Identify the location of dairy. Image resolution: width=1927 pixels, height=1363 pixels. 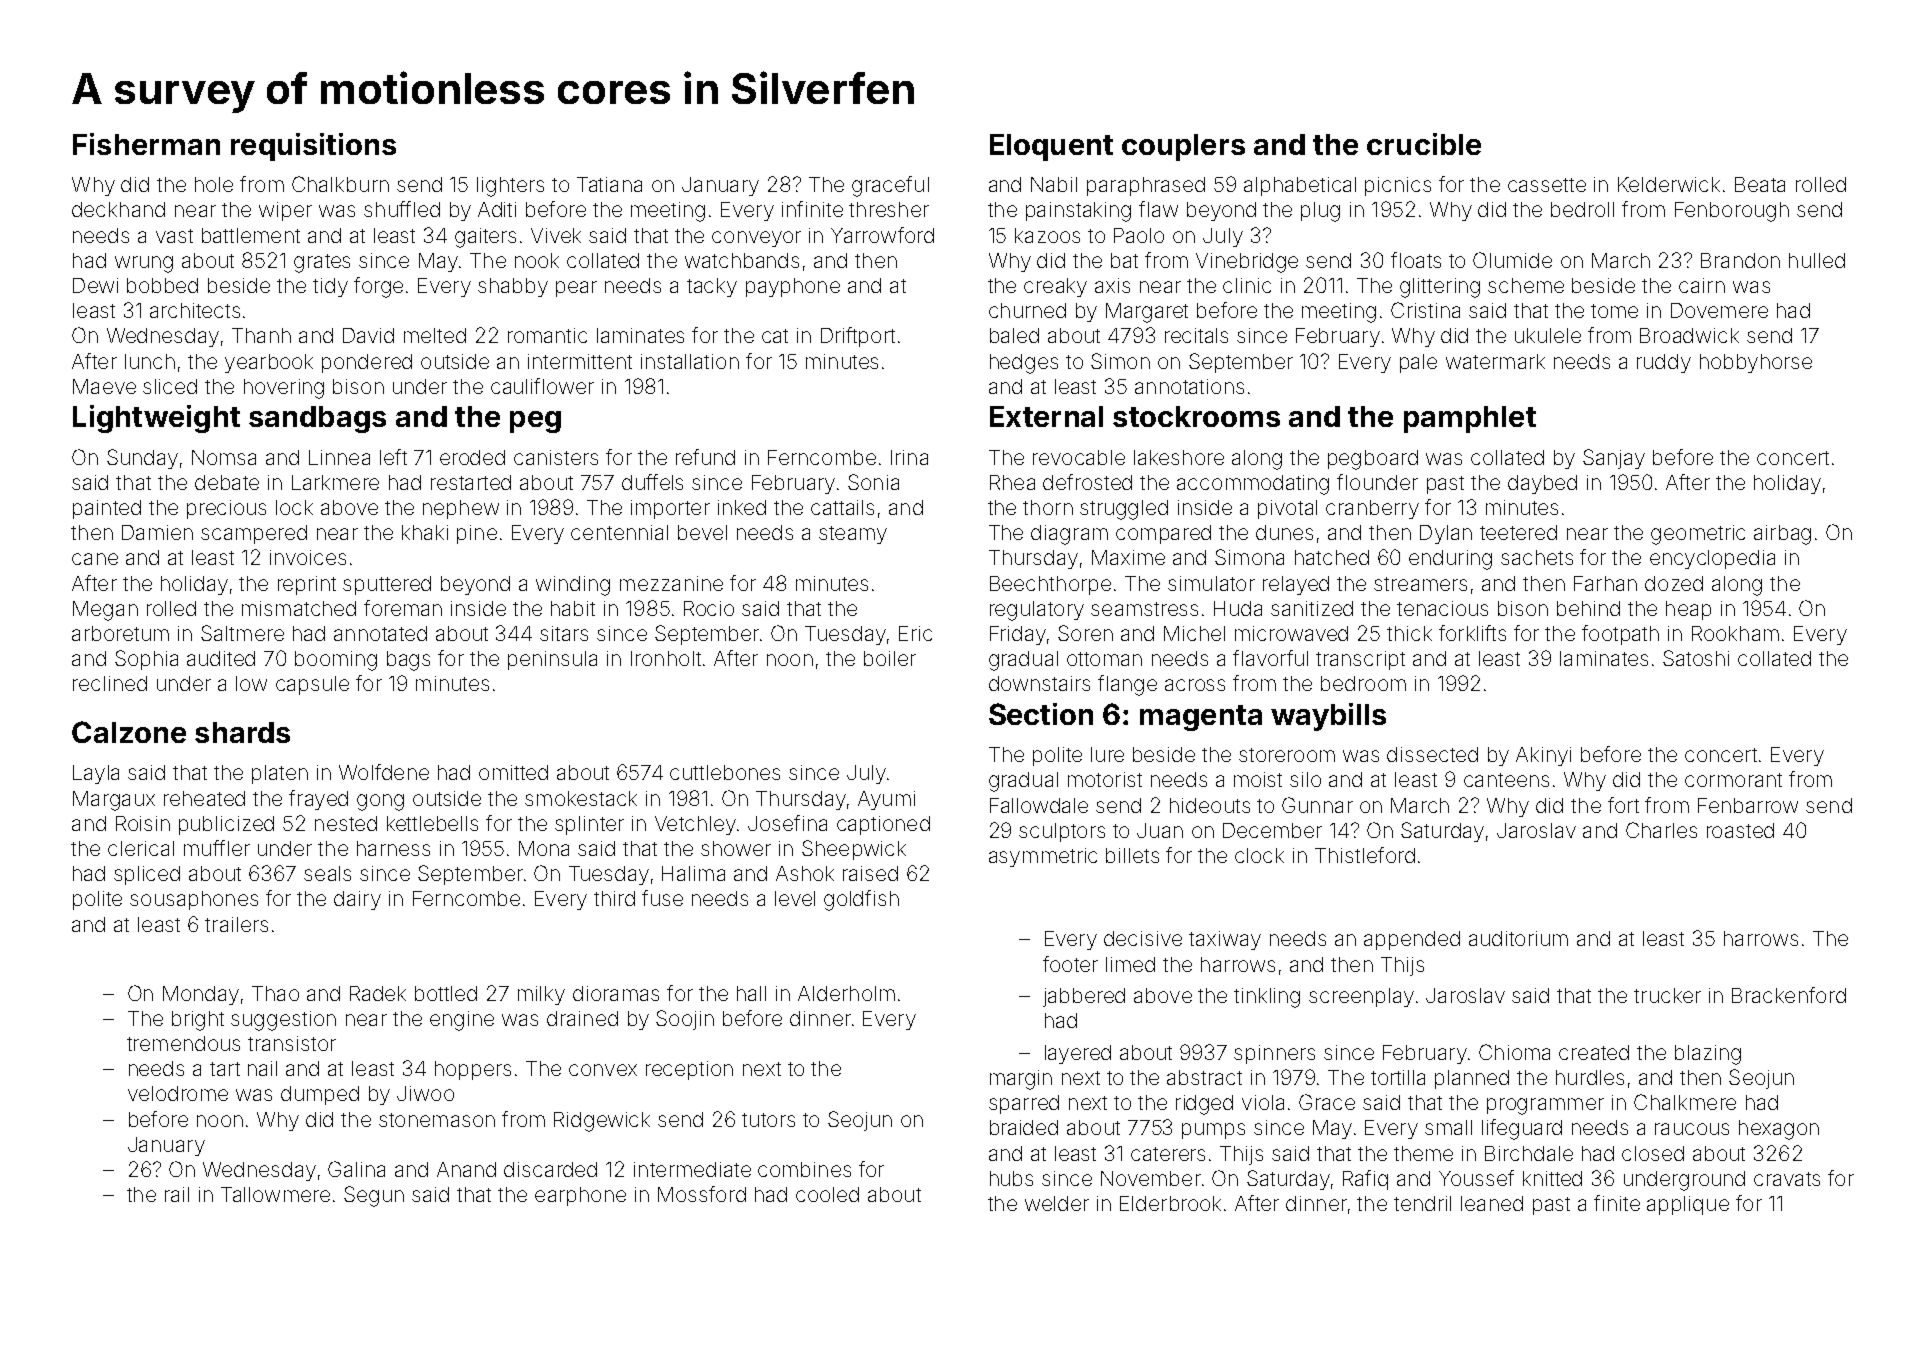
(357, 900).
